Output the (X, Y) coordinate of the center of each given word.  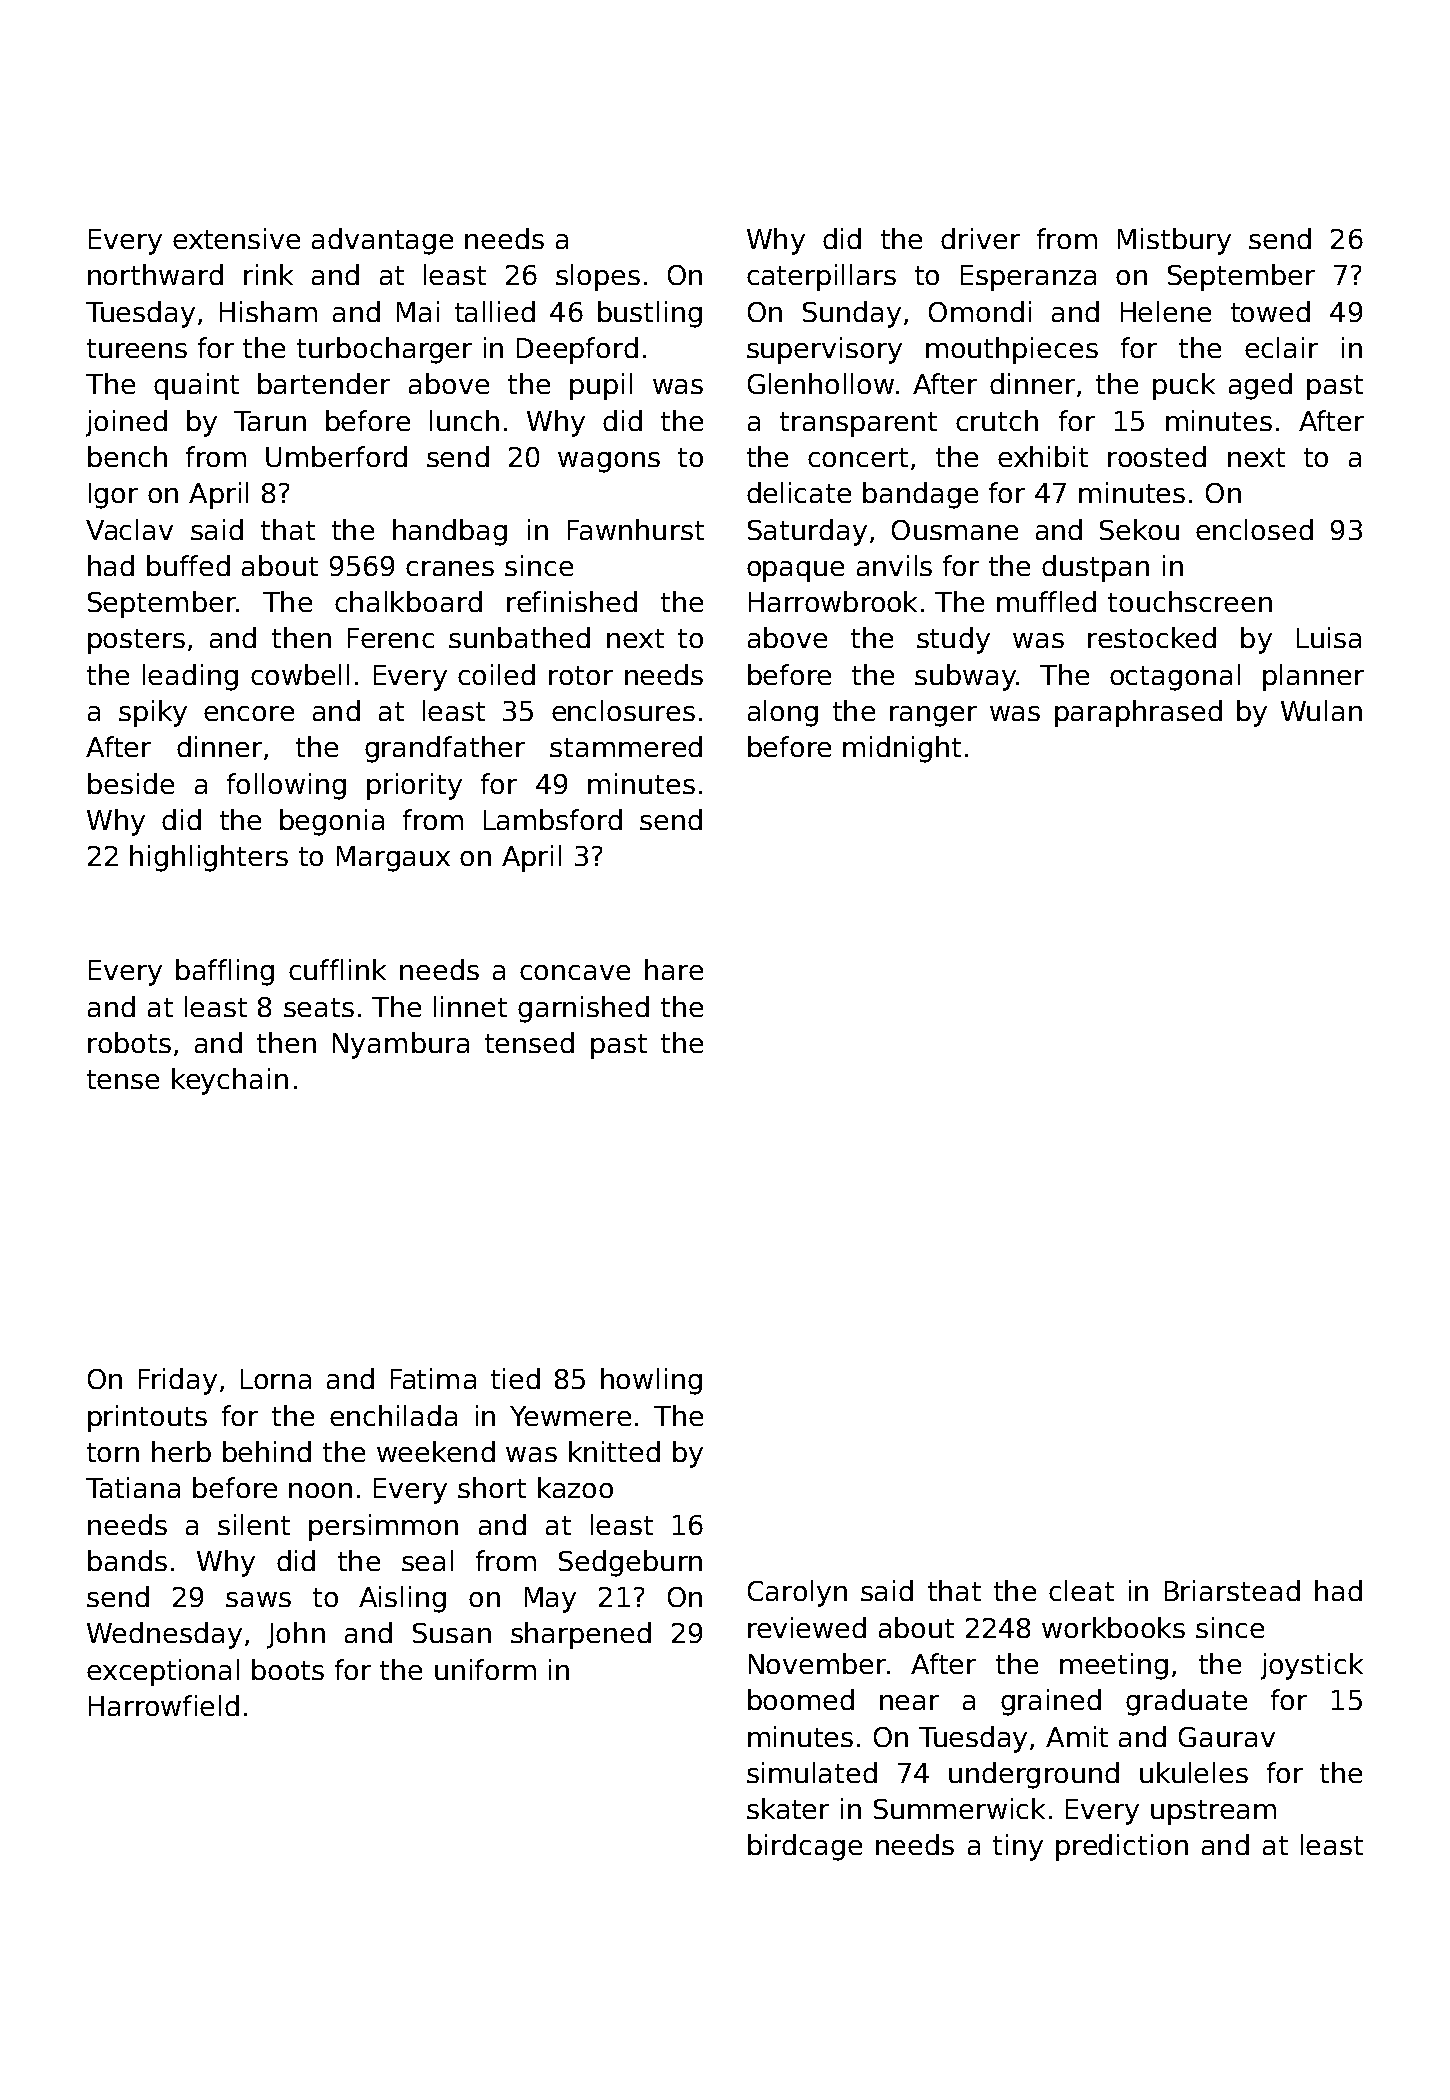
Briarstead (1232, 1590)
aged (1260, 386)
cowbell (300, 674)
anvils (894, 565)
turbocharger (384, 350)
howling (651, 1381)
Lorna (276, 1379)
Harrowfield (164, 1705)
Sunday (852, 314)
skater (788, 1808)
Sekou (1139, 529)
